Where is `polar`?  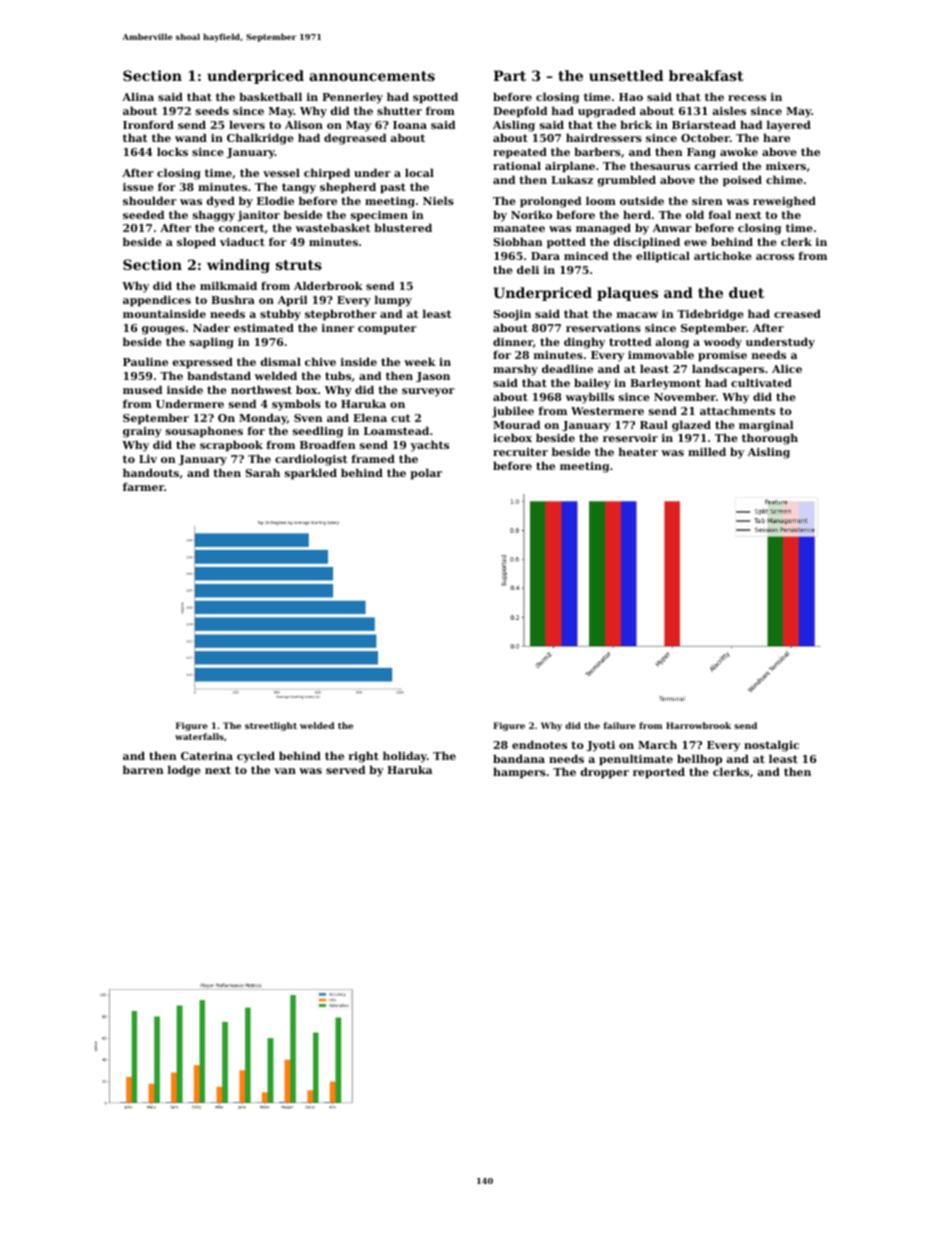
polar is located at coordinates (426, 474).
